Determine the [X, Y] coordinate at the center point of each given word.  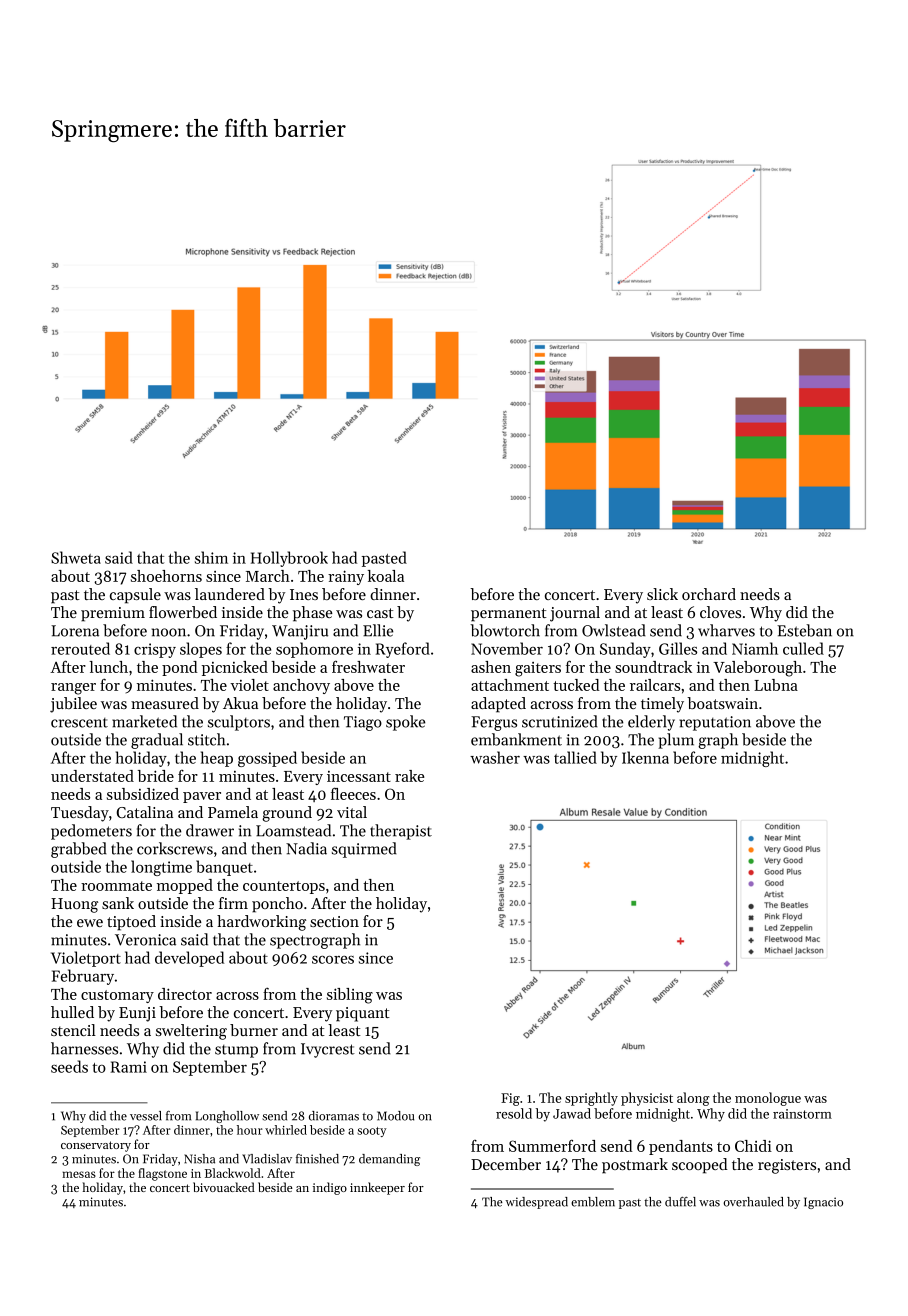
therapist [401, 832]
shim [211, 557]
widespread [536, 1203]
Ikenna [645, 757]
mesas [79, 1174]
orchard [709, 594]
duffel [680, 1202]
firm [233, 903]
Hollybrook [289, 559]
